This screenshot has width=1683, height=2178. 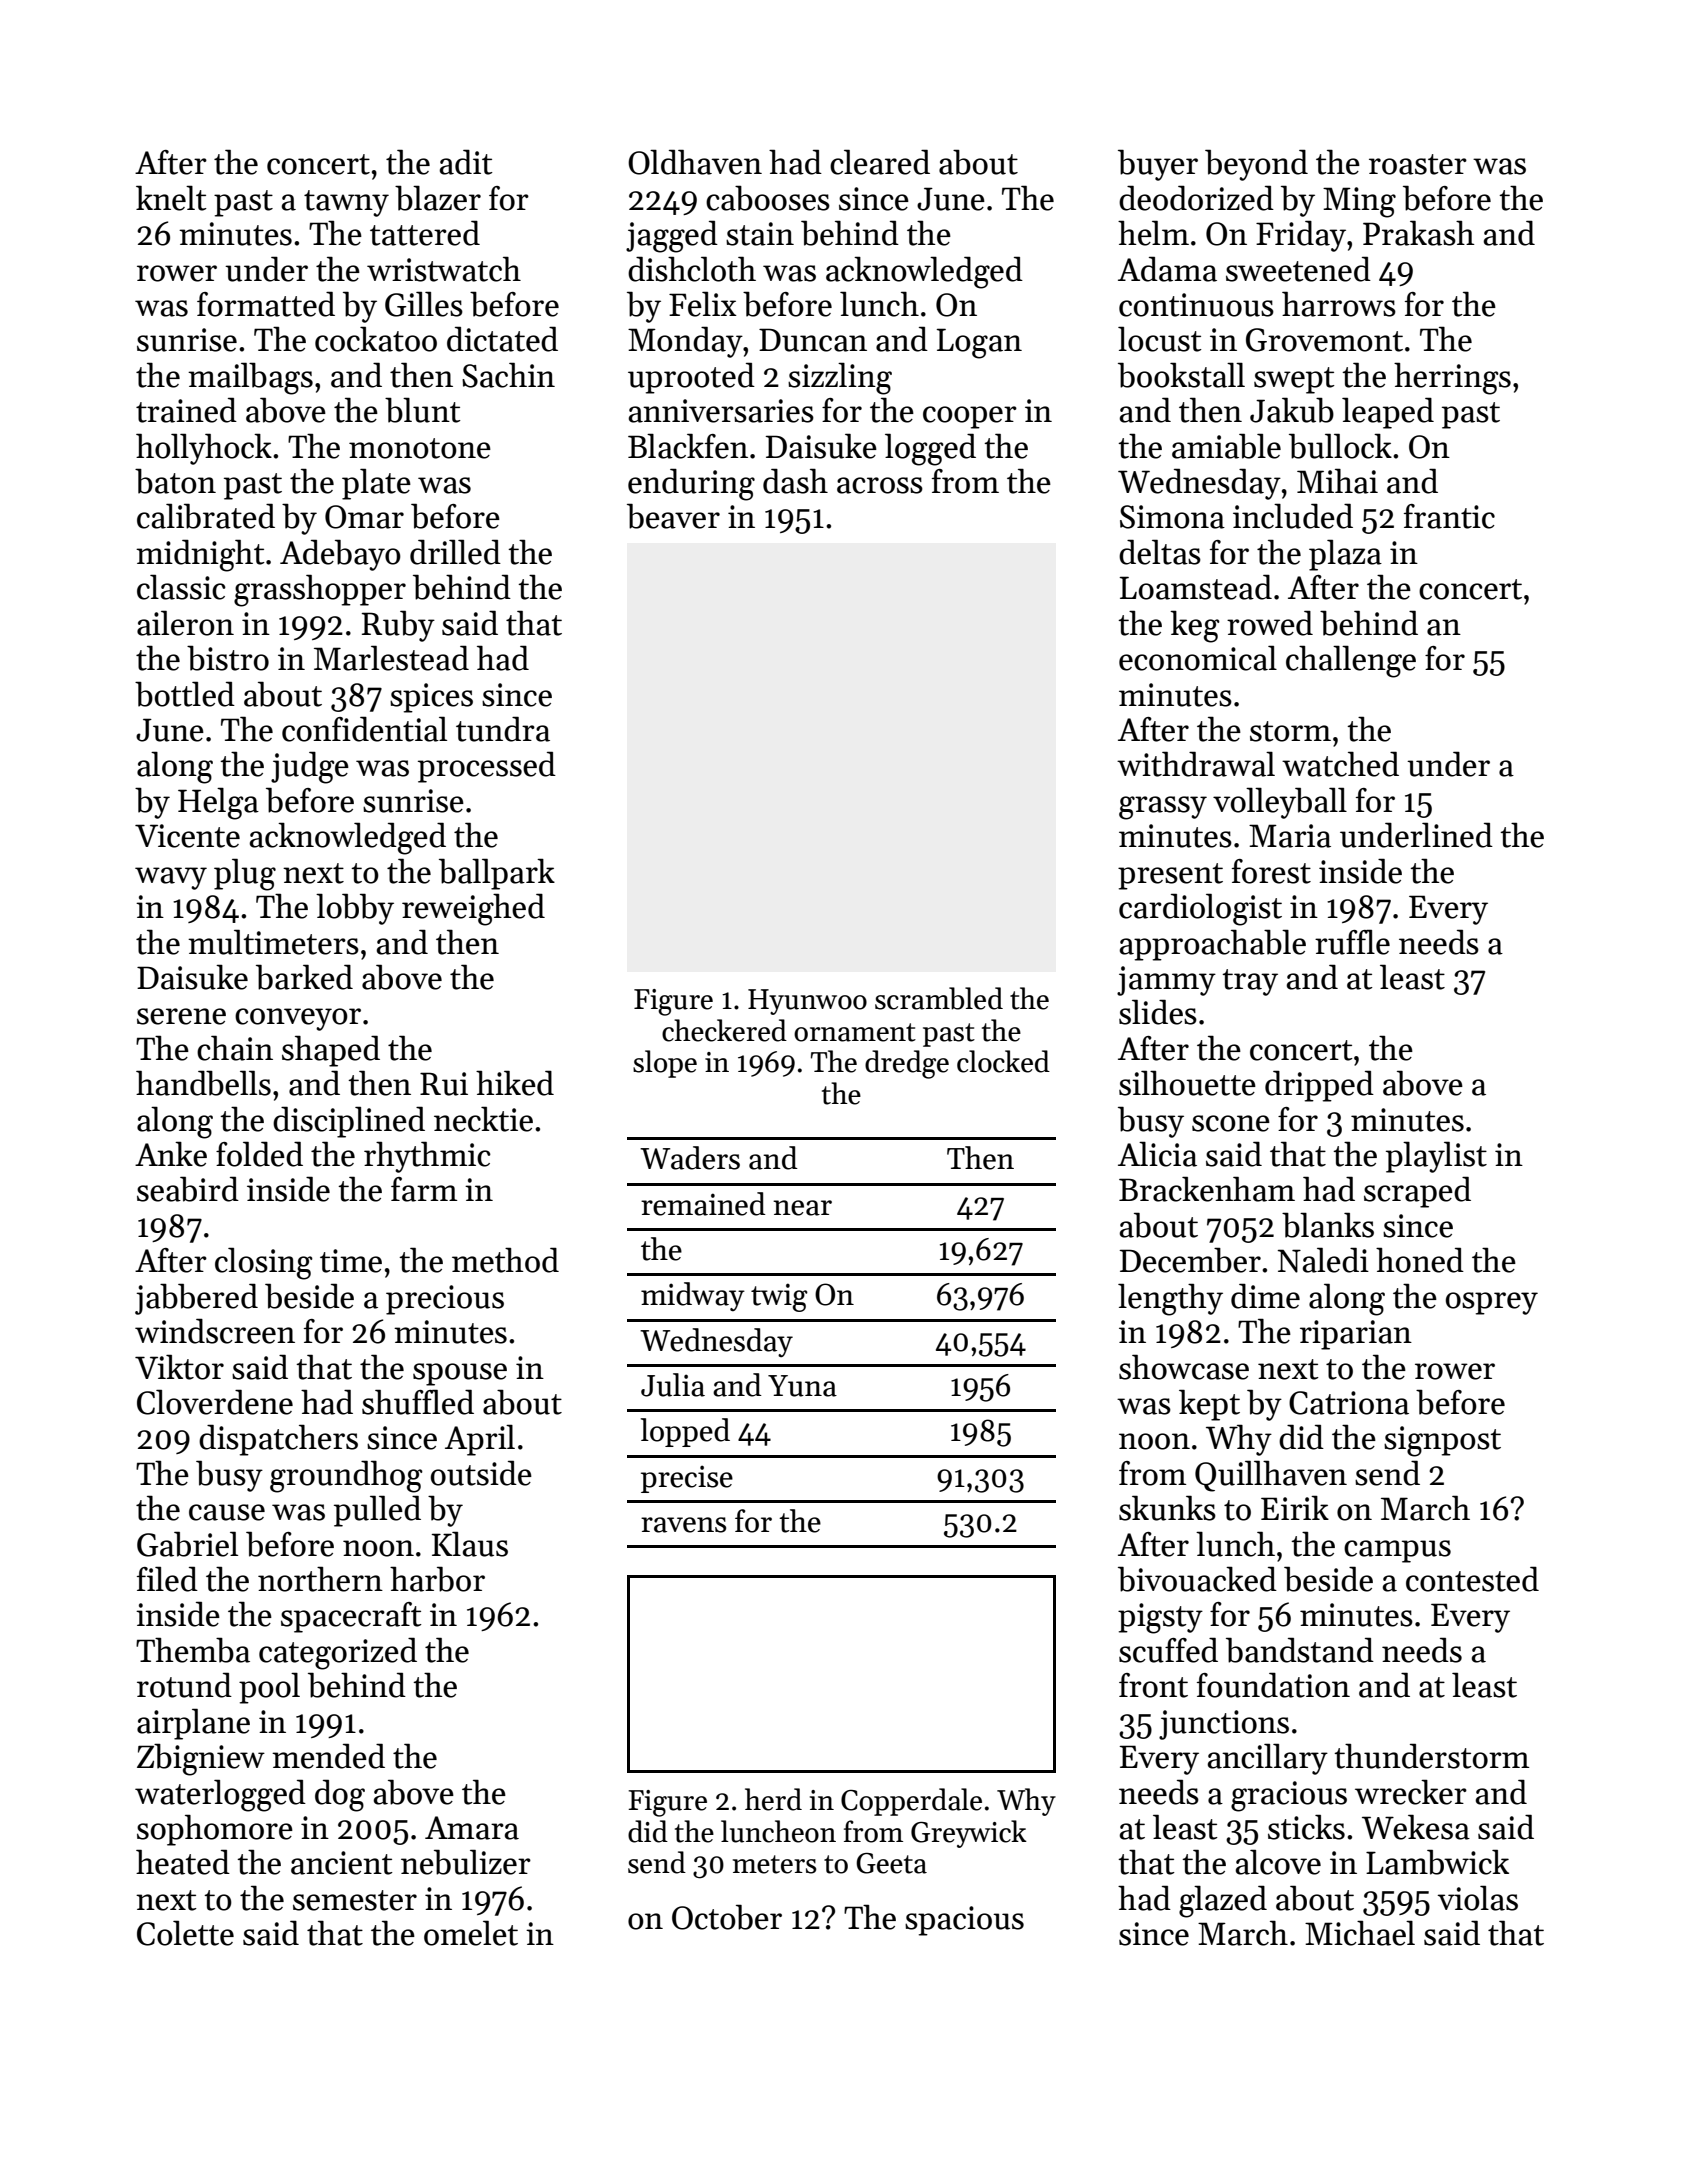 What do you see at coordinates (880, 162) in the screenshot?
I see `cleared` at bounding box center [880, 162].
